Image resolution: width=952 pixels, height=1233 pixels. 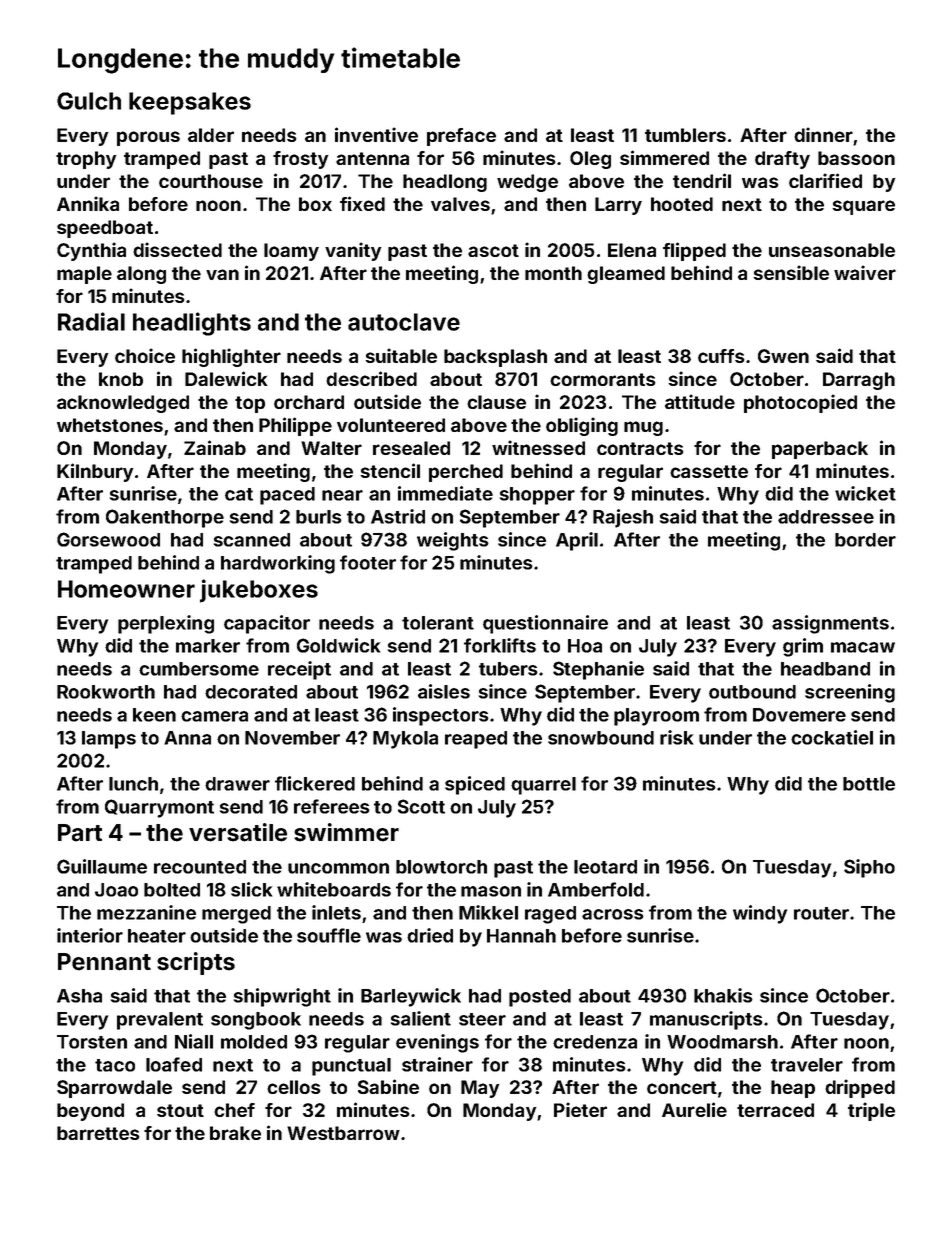 What do you see at coordinates (190, 103) in the document?
I see `keepsakes` at bounding box center [190, 103].
